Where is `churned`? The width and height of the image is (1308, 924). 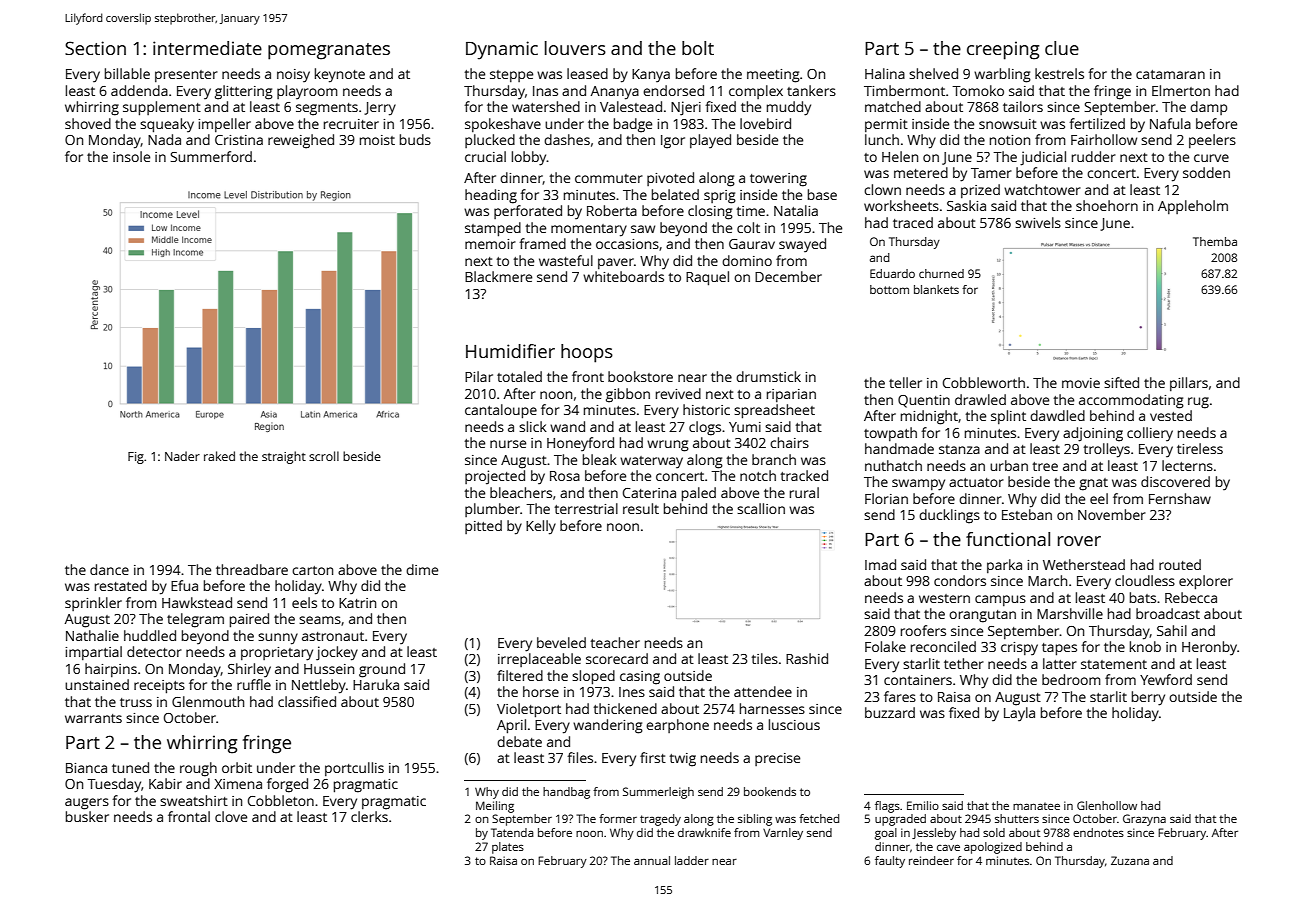 churned is located at coordinates (941, 273).
